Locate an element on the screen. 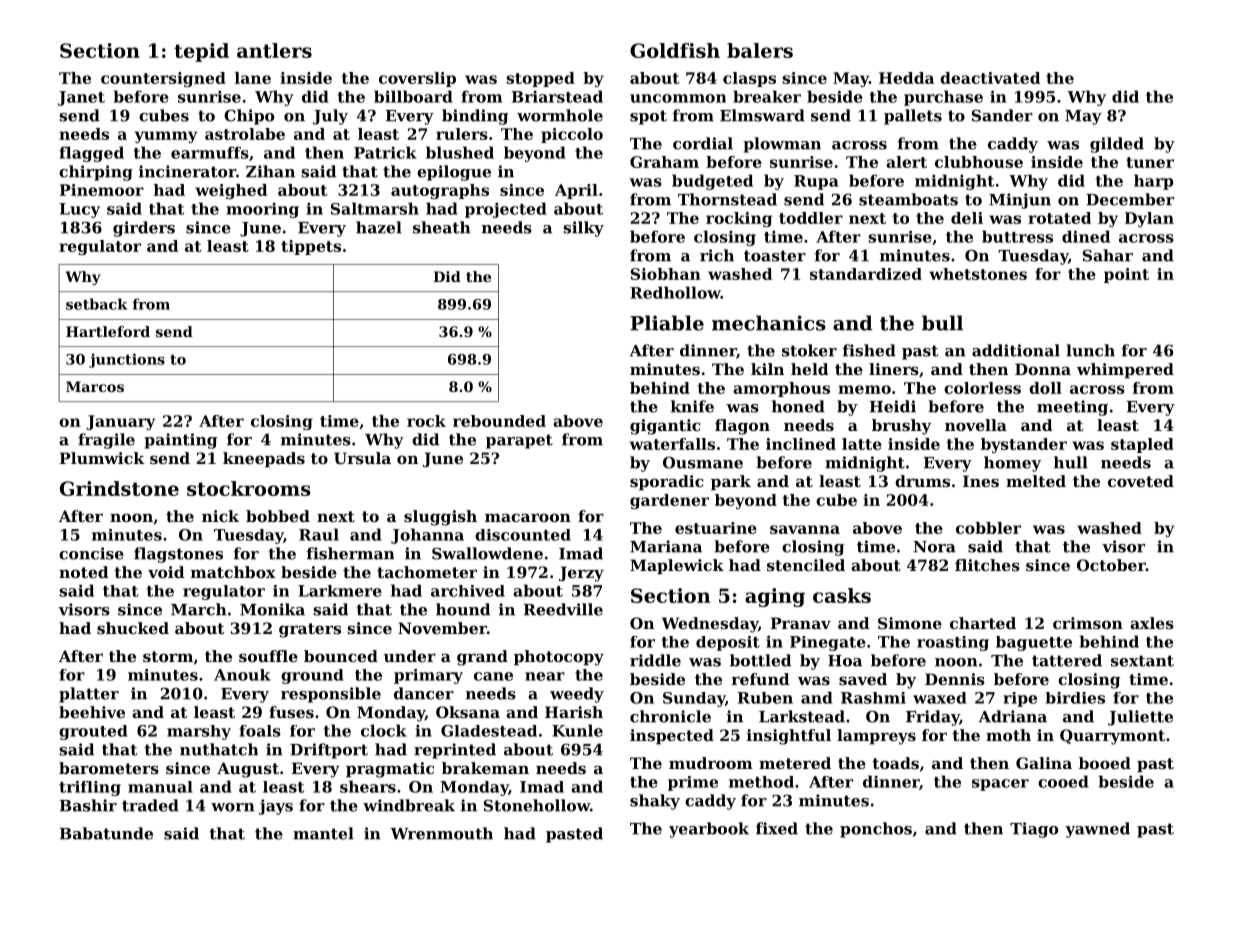 The height and width of the screenshot is (952, 1233). antlers is located at coordinates (274, 50).
